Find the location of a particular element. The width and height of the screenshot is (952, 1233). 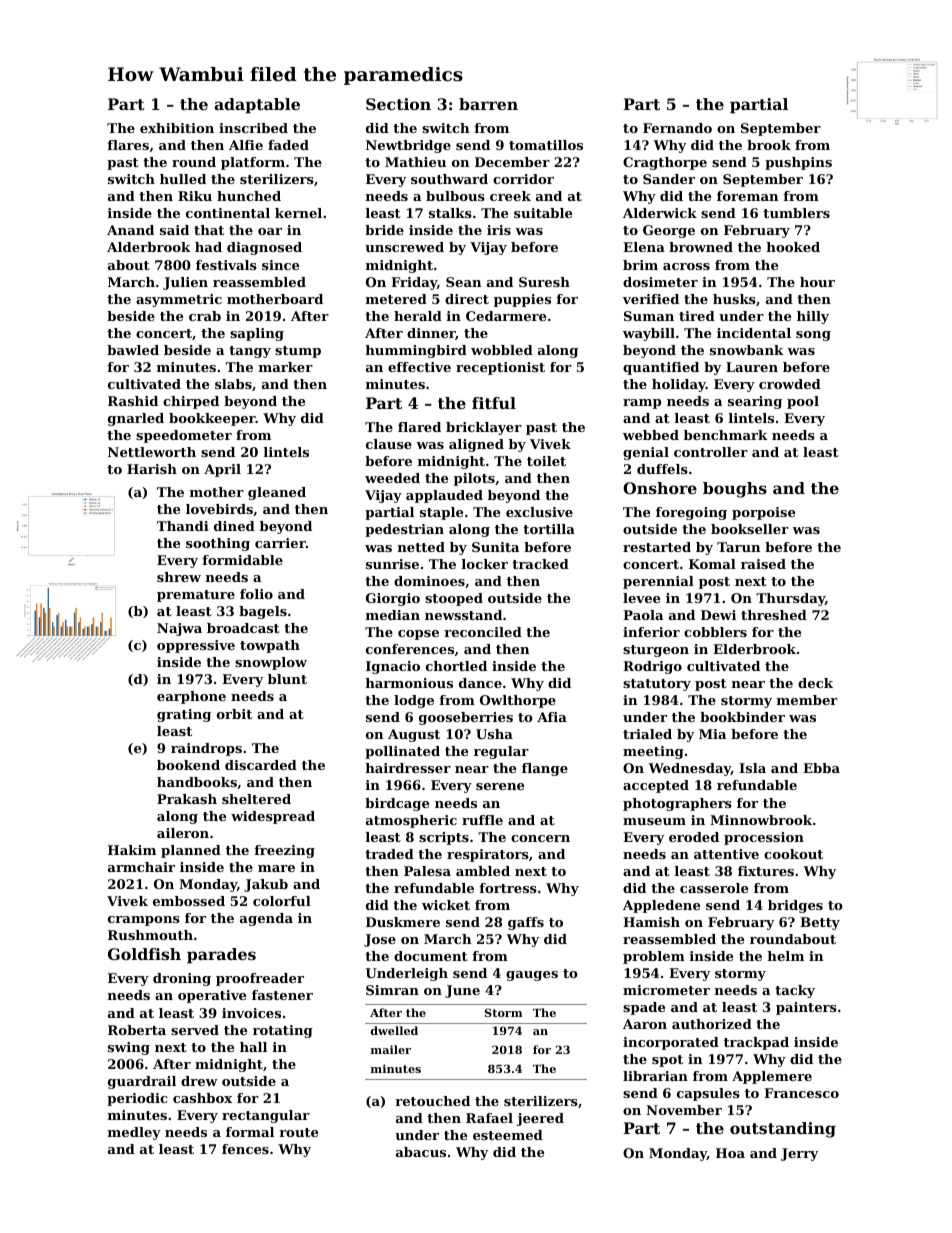

Anand is located at coordinates (130, 230).
